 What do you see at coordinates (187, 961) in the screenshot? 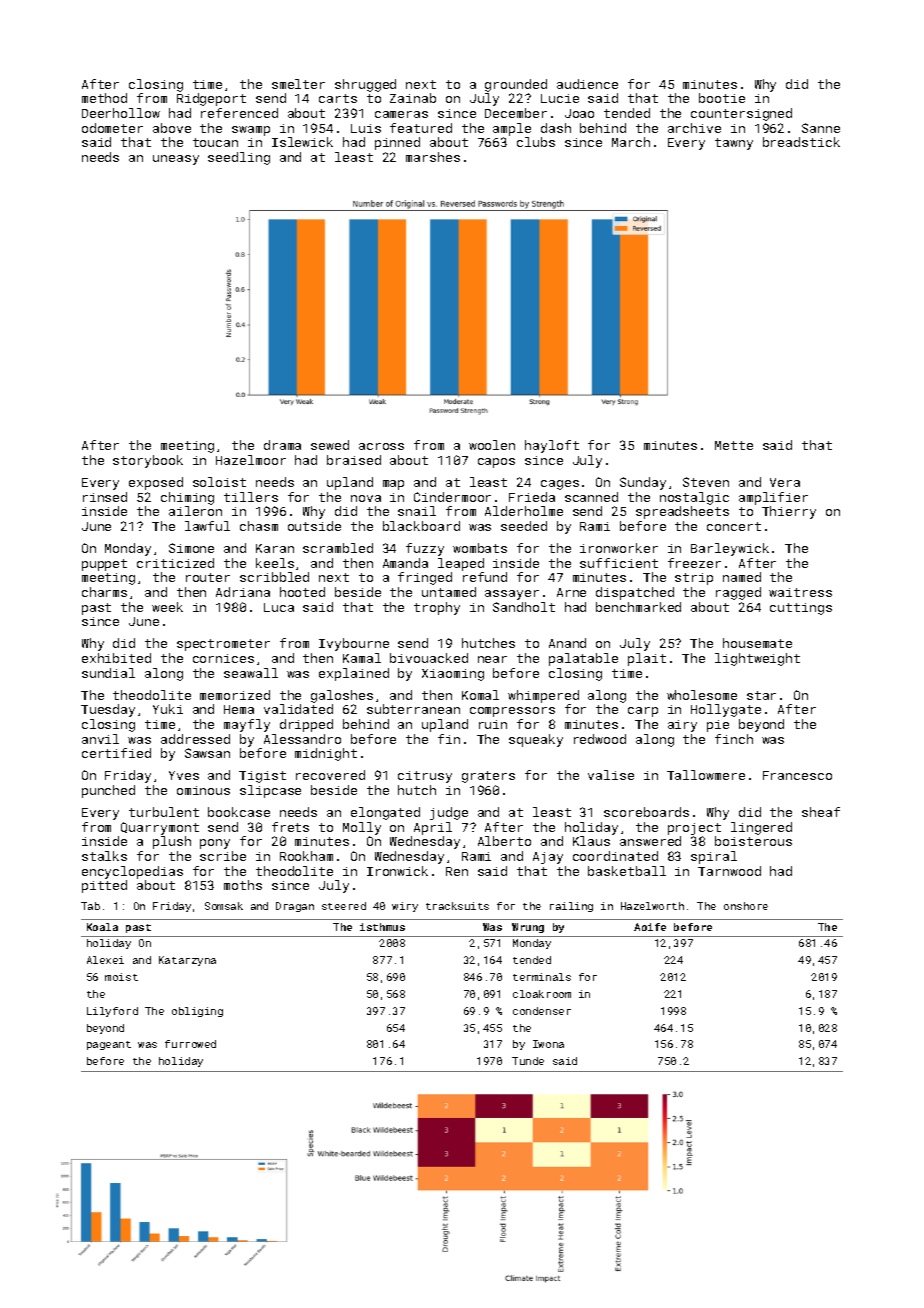
I see `Katarzyna` at bounding box center [187, 961].
